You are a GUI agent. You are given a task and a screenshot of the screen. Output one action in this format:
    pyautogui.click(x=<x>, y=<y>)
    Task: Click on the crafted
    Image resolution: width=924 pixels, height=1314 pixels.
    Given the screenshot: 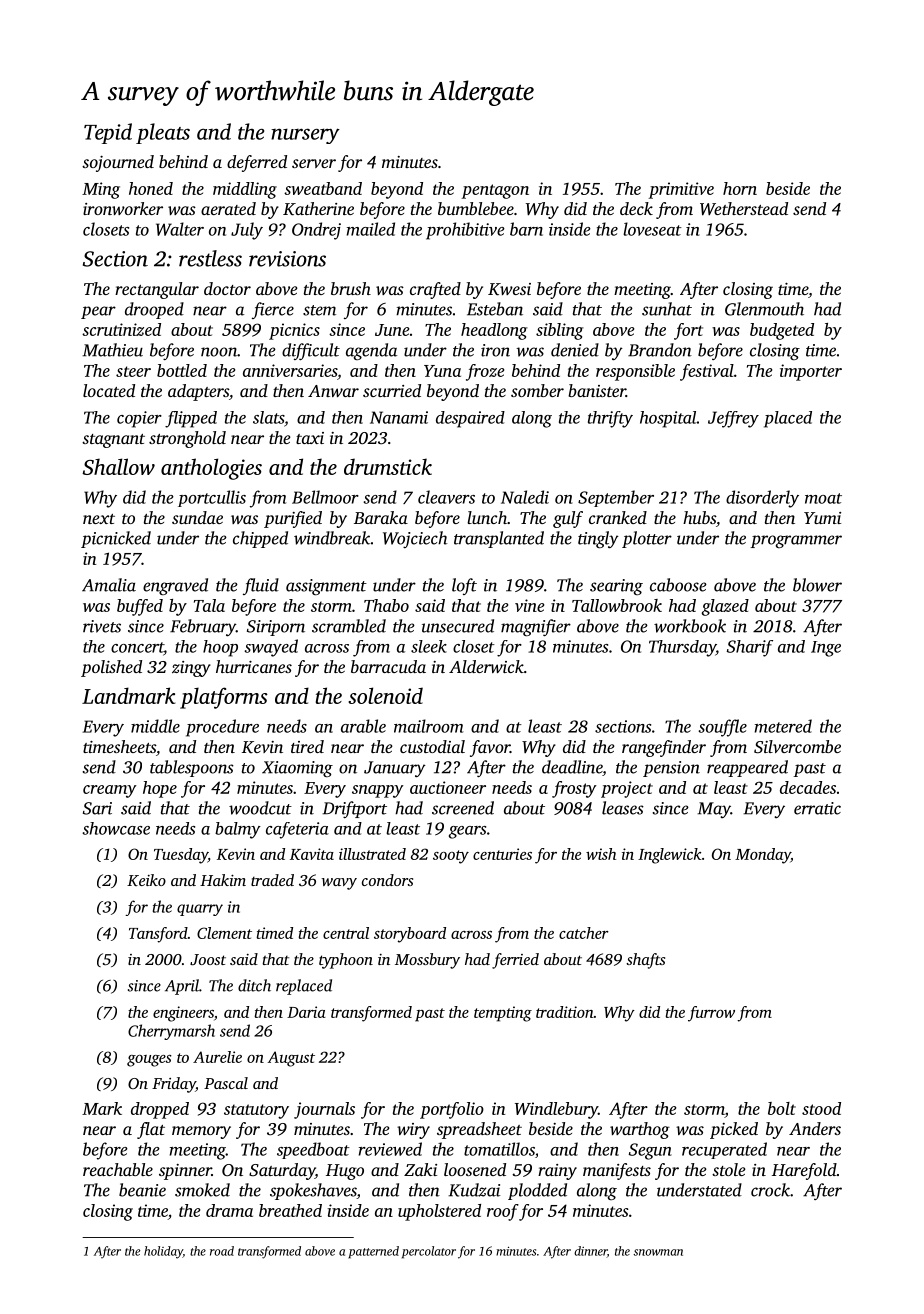 What is the action you would take?
    pyautogui.click(x=435, y=290)
